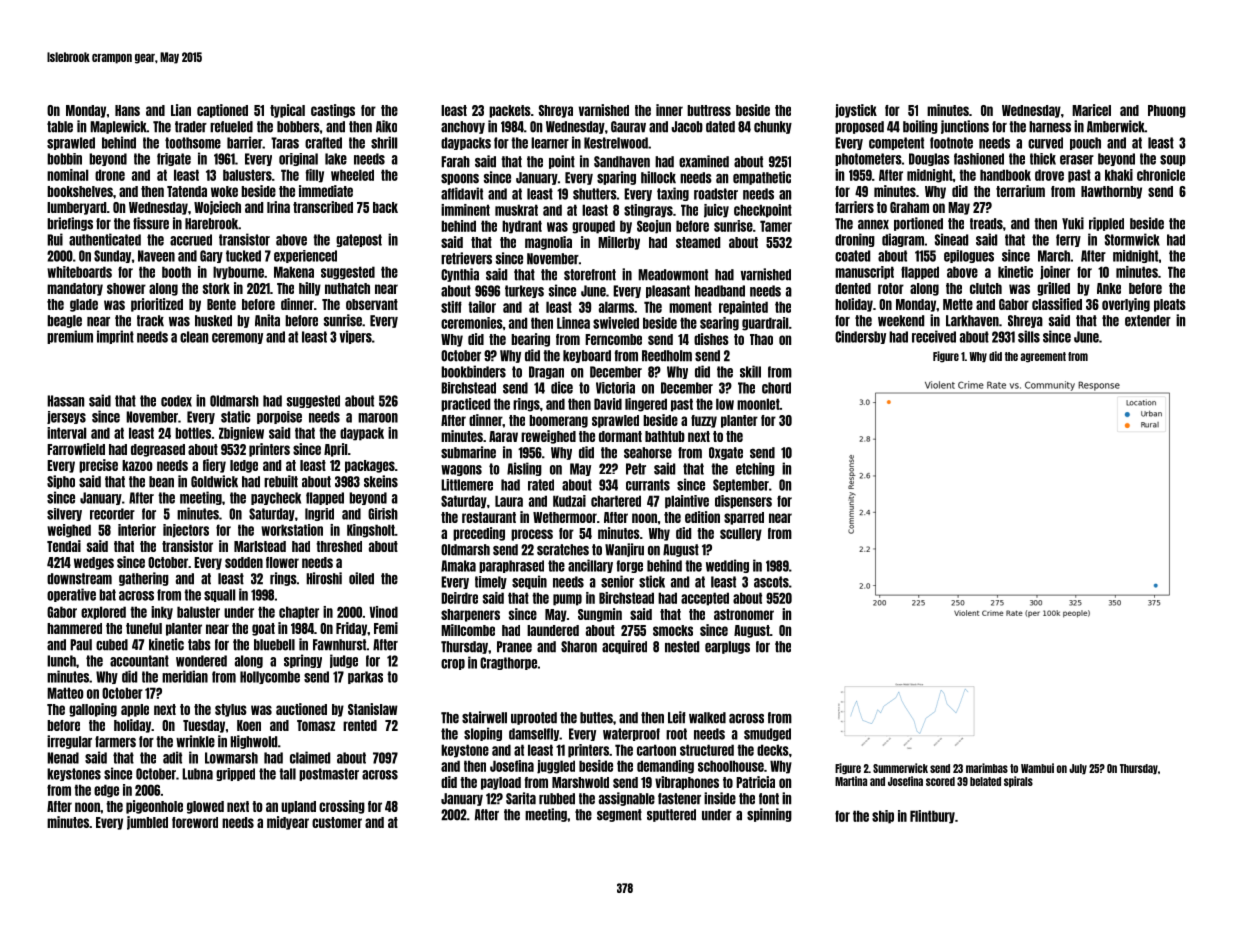 Image resolution: width=1233 pixels, height=952 pixels. What do you see at coordinates (301, 709) in the screenshot?
I see `auctioned` at bounding box center [301, 709].
